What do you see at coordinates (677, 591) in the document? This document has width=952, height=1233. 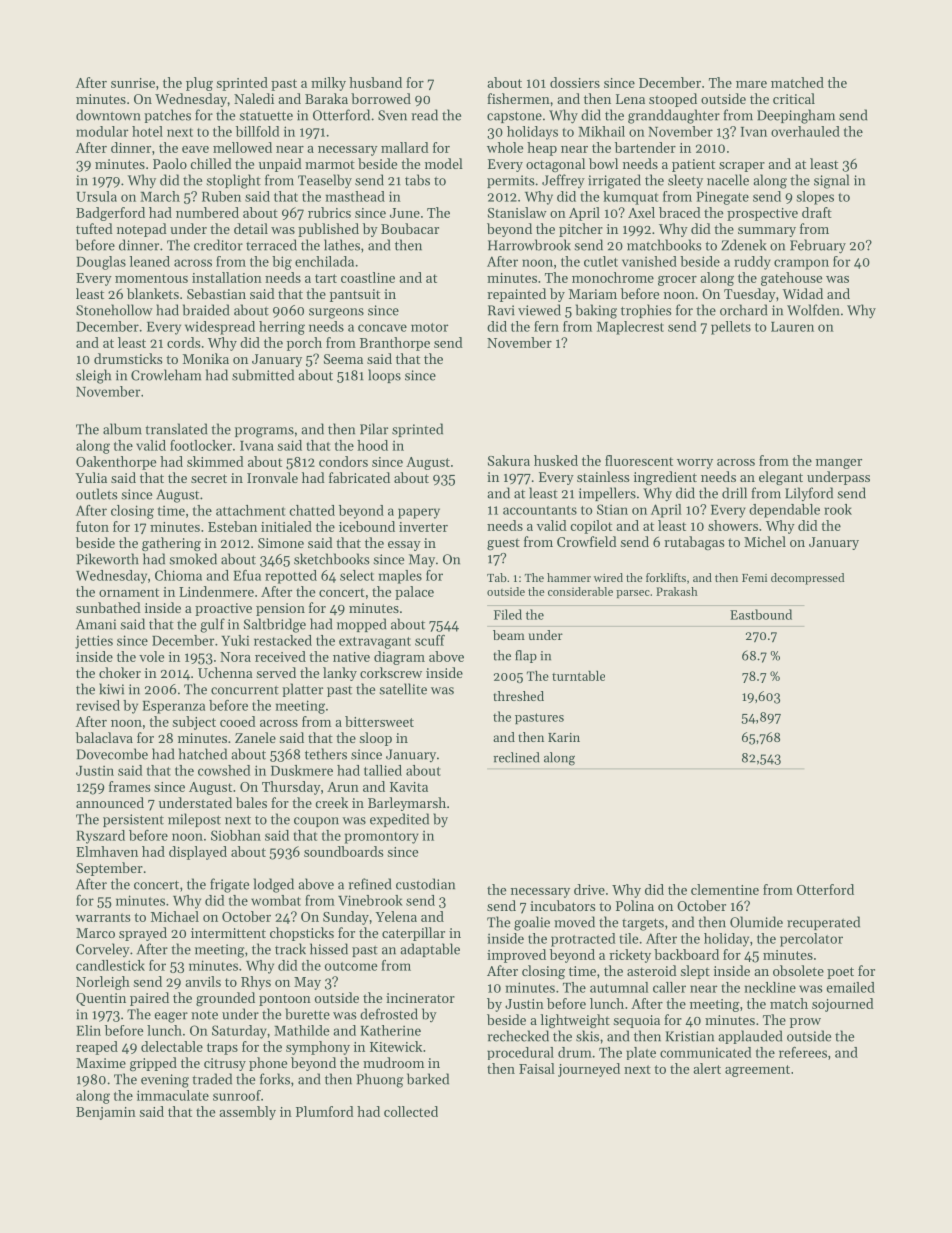 I see `Prakash` at bounding box center [677, 591].
